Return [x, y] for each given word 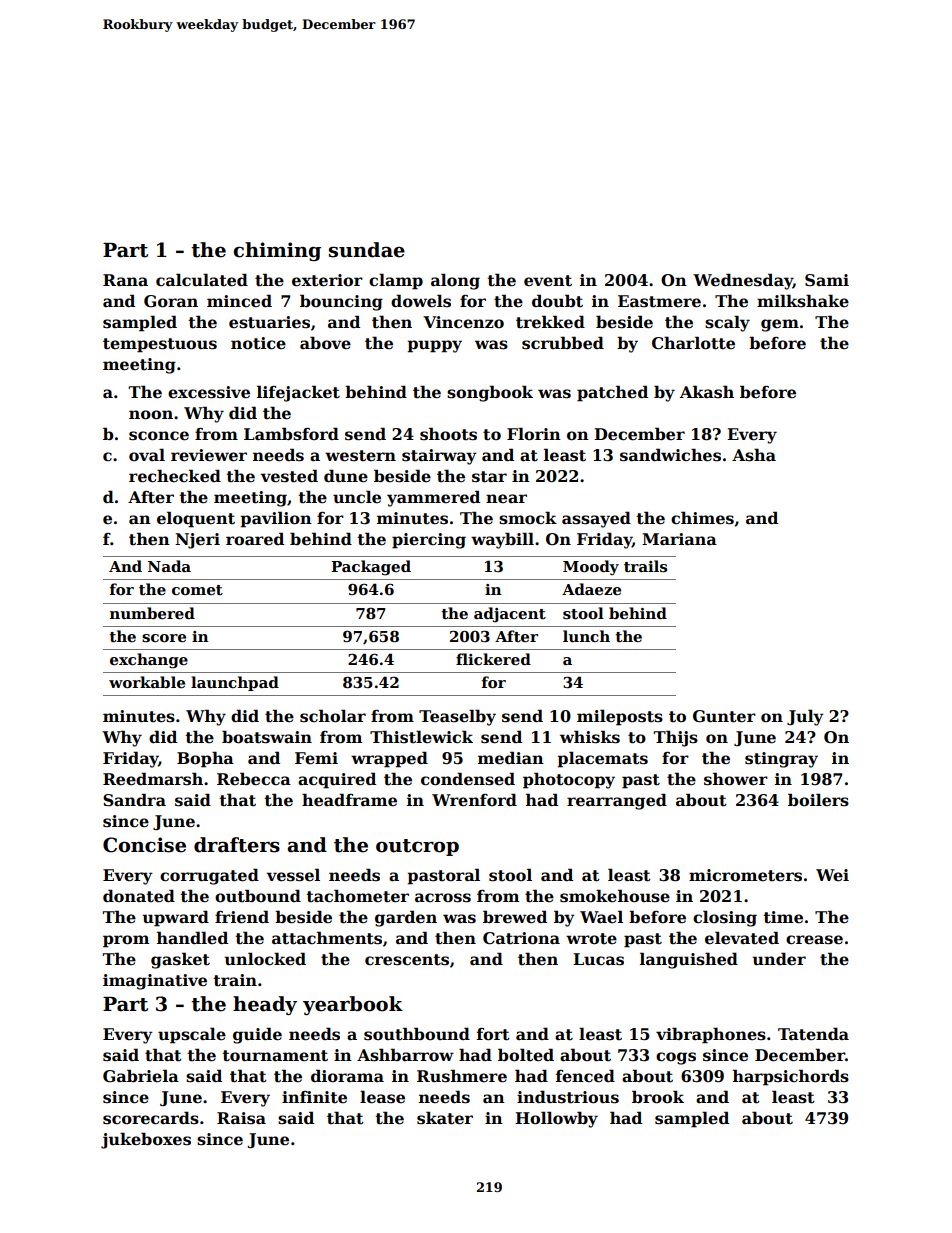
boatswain [267, 737]
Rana [125, 280]
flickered [493, 659]
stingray [781, 760]
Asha [754, 455]
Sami [827, 280]
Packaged [371, 568]
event [548, 281]
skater [445, 1118]
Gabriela [141, 1076]
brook [658, 1097]
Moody [591, 568]
